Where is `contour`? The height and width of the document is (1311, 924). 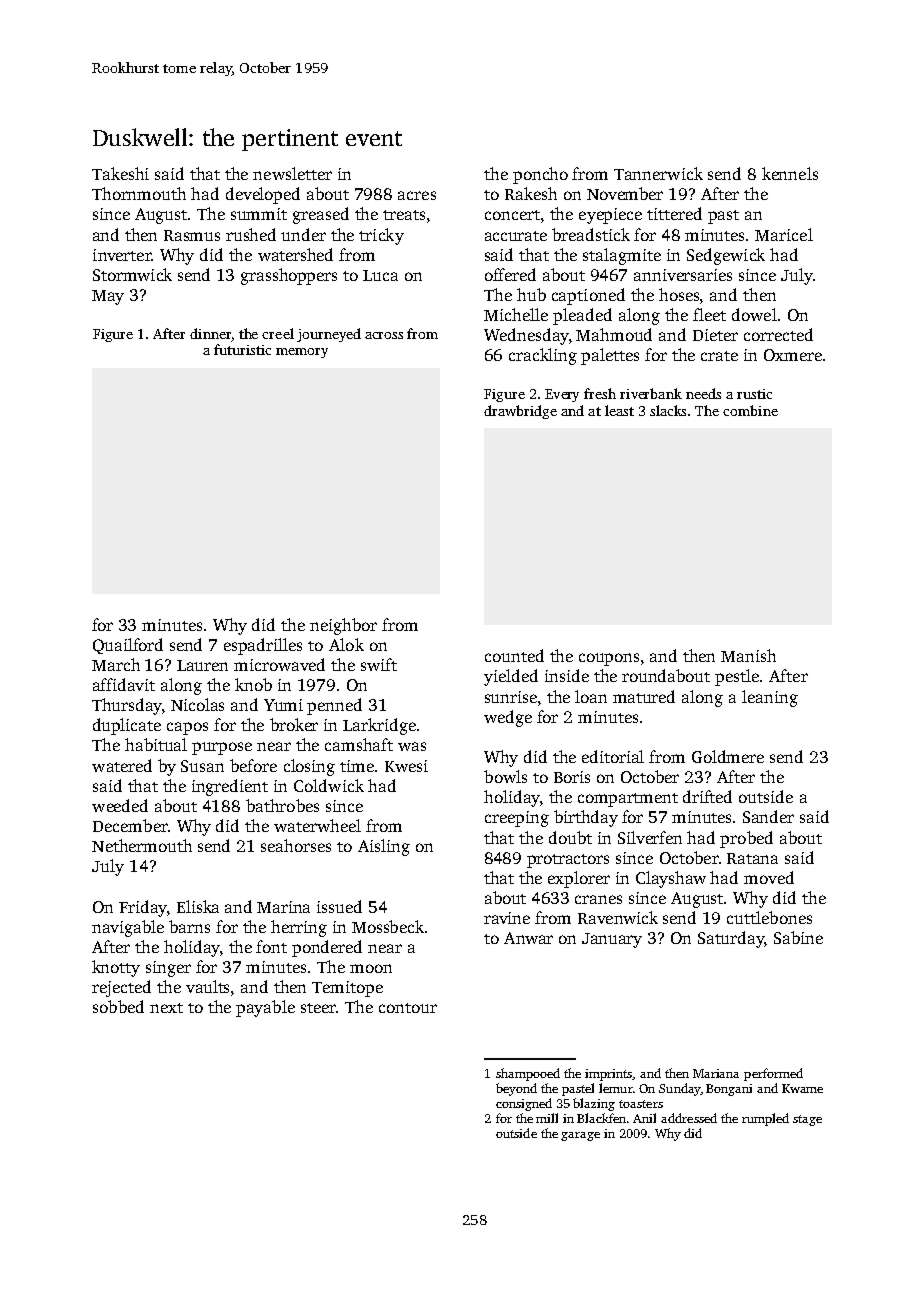 contour is located at coordinates (408, 1008).
